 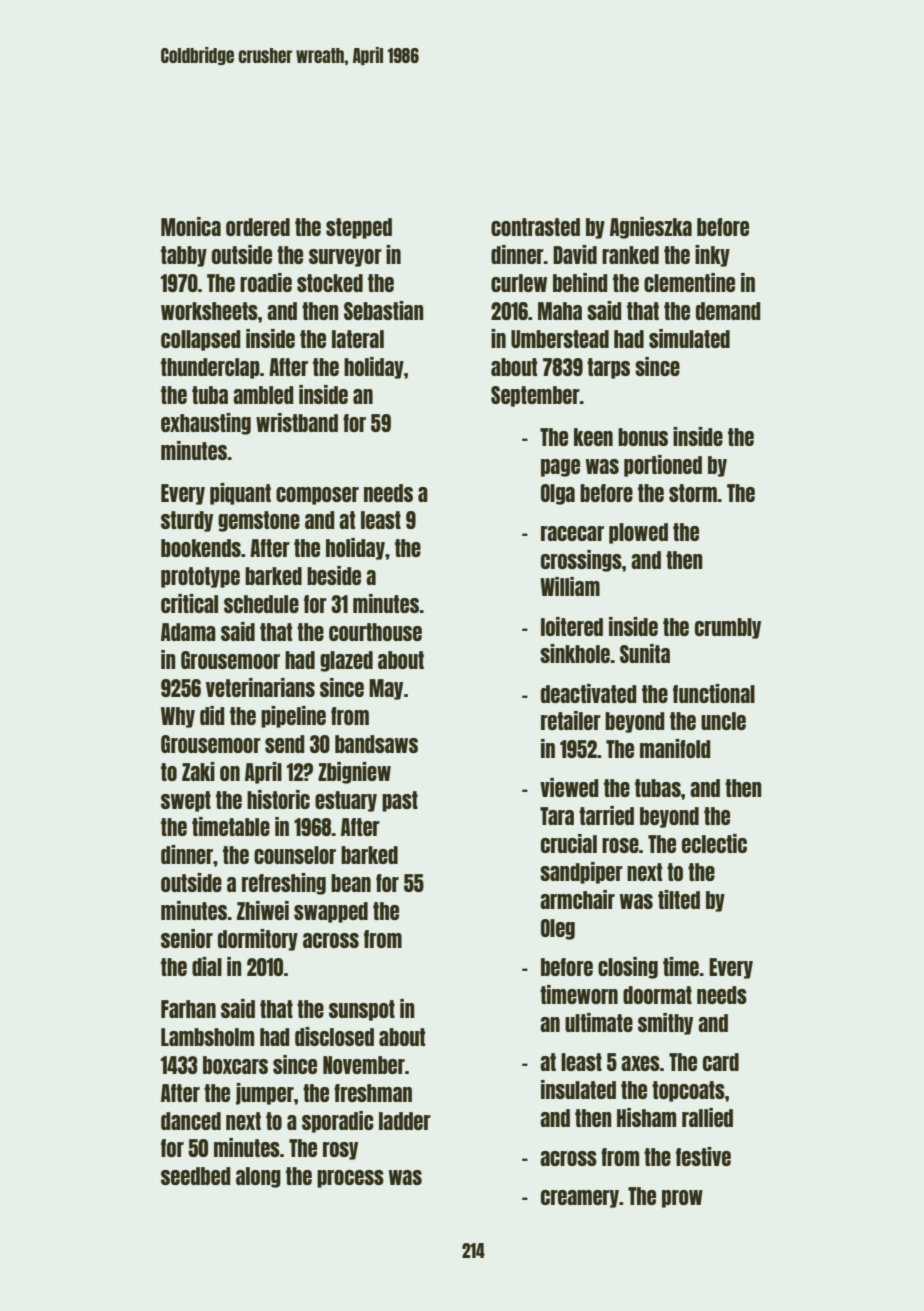 I want to click on deactivated, so click(x=589, y=693).
